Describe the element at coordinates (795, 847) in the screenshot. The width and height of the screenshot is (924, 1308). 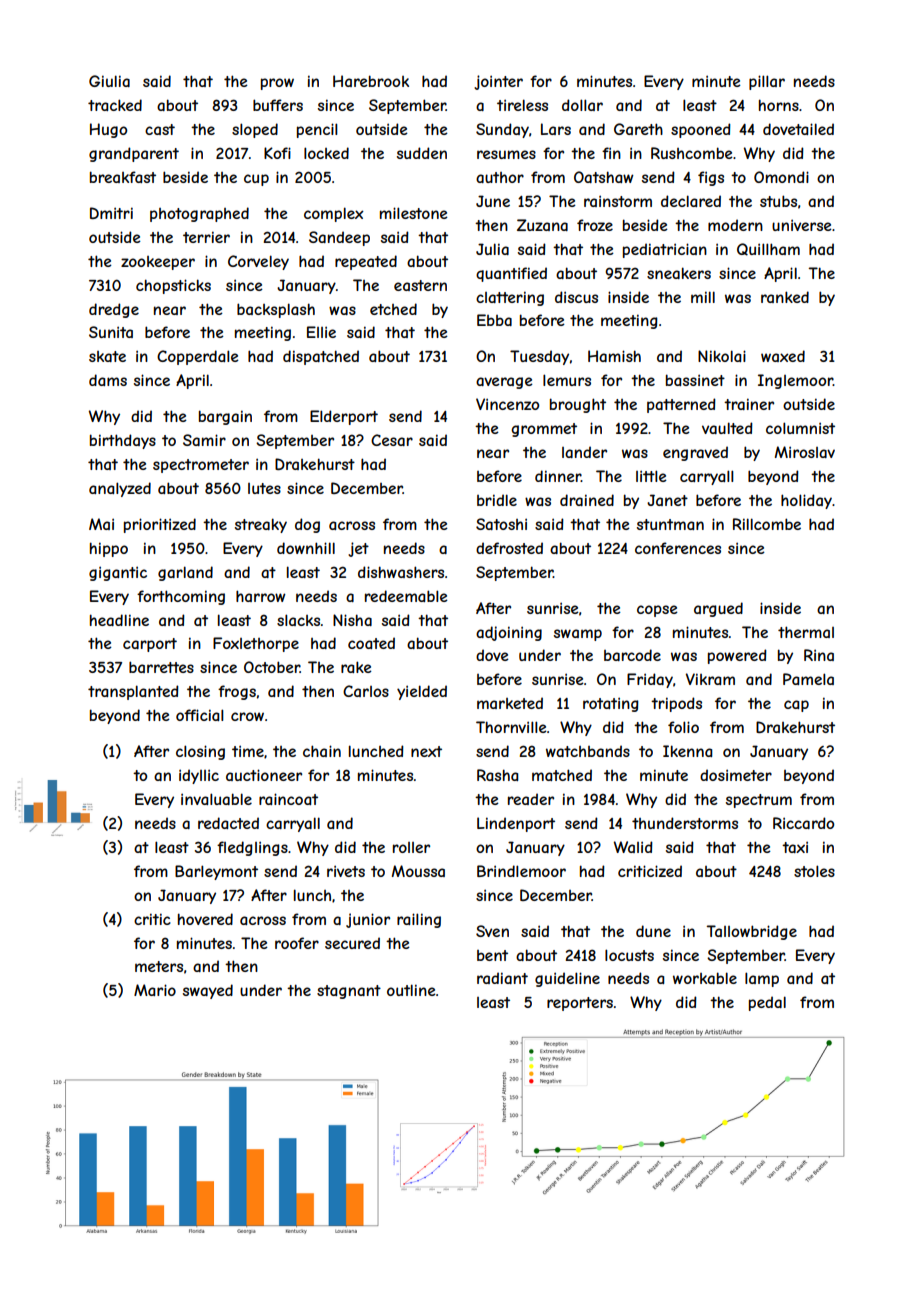
I see `taxi` at that location.
